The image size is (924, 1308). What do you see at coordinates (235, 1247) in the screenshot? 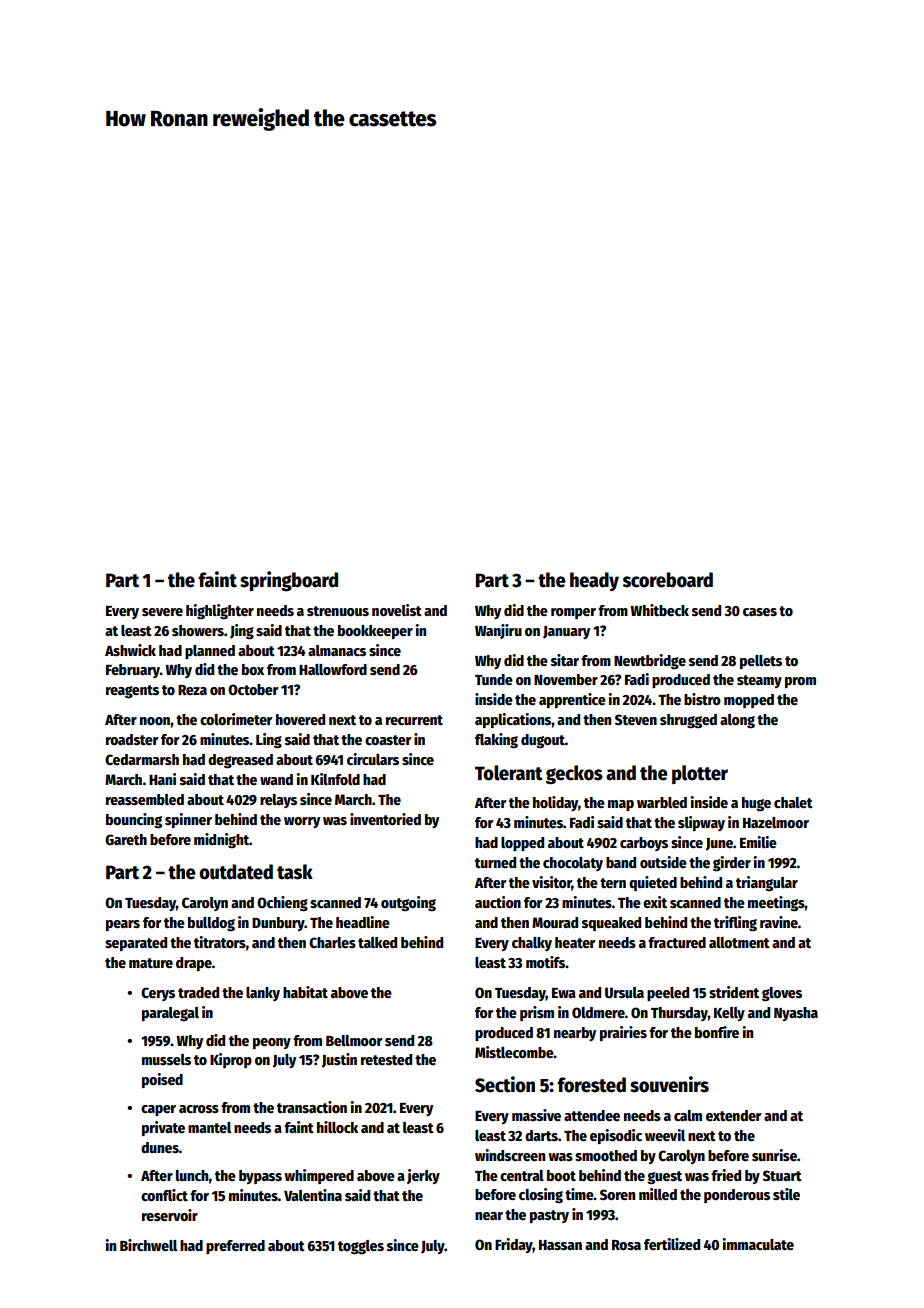
I see `preferred` at bounding box center [235, 1247].
